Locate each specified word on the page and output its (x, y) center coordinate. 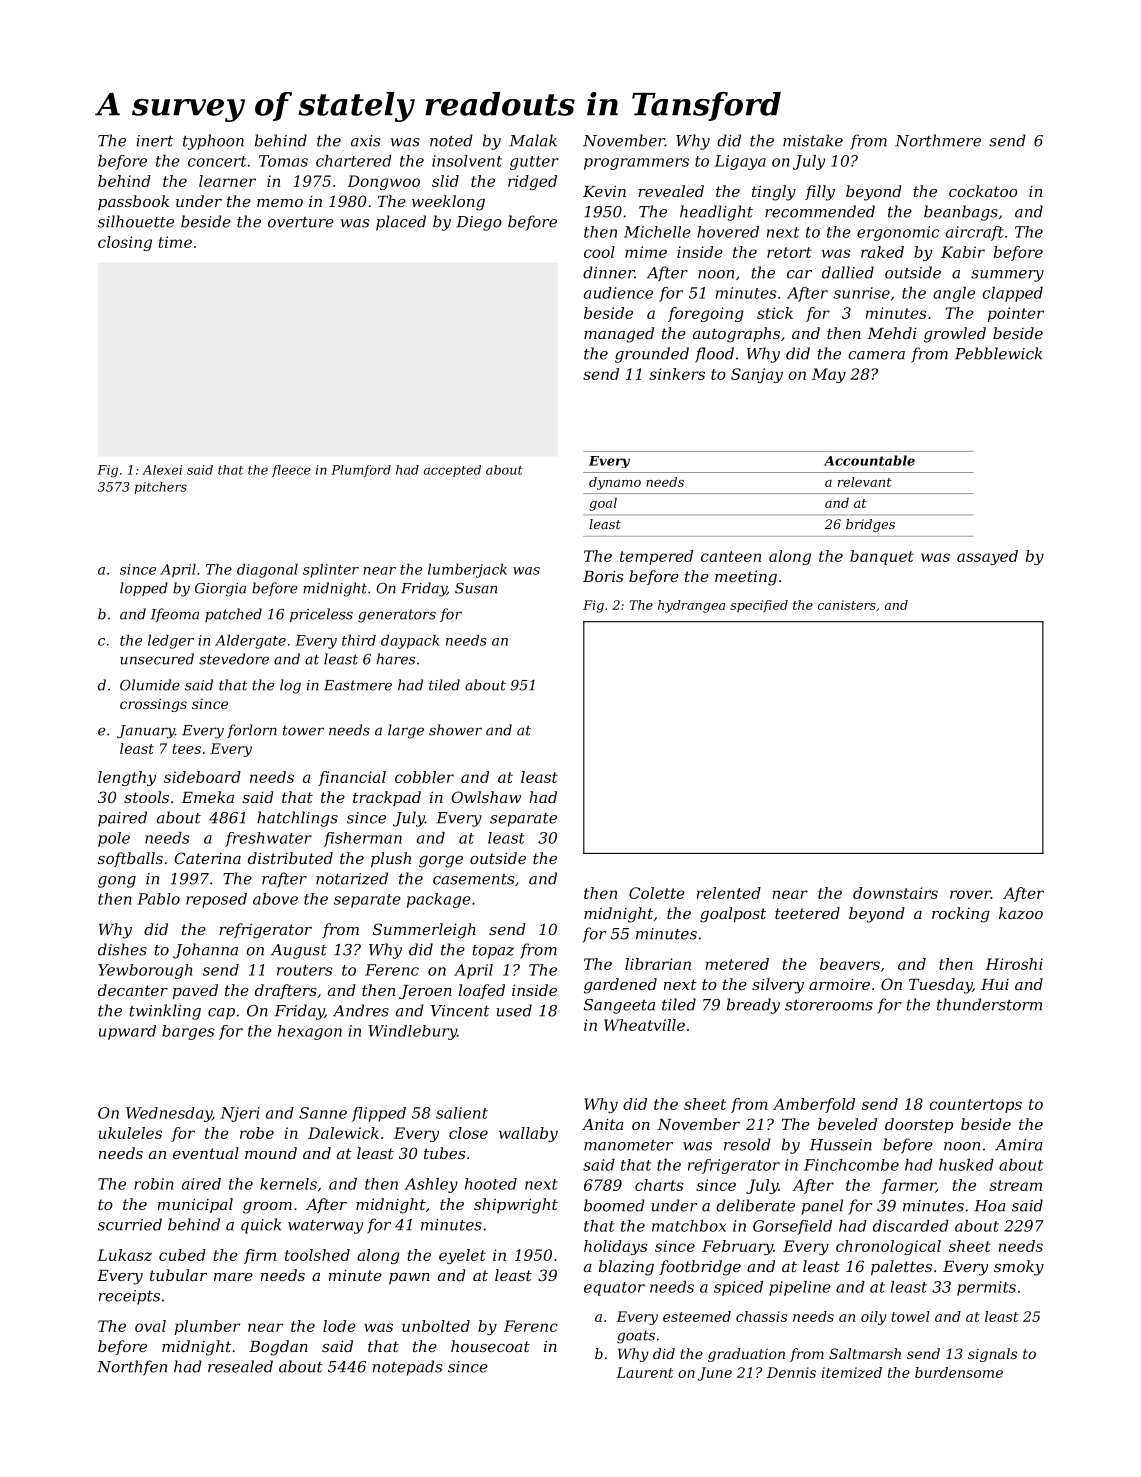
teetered (807, 913)
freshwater (268, 839)
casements (473, 879)
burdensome (959, 1372)
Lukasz (124, 1255)
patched (233, 615)
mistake (813, 140)
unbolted (436, 1326)
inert (154, 141)
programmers (636, 164)
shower (455, 730)
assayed (987, 557)
